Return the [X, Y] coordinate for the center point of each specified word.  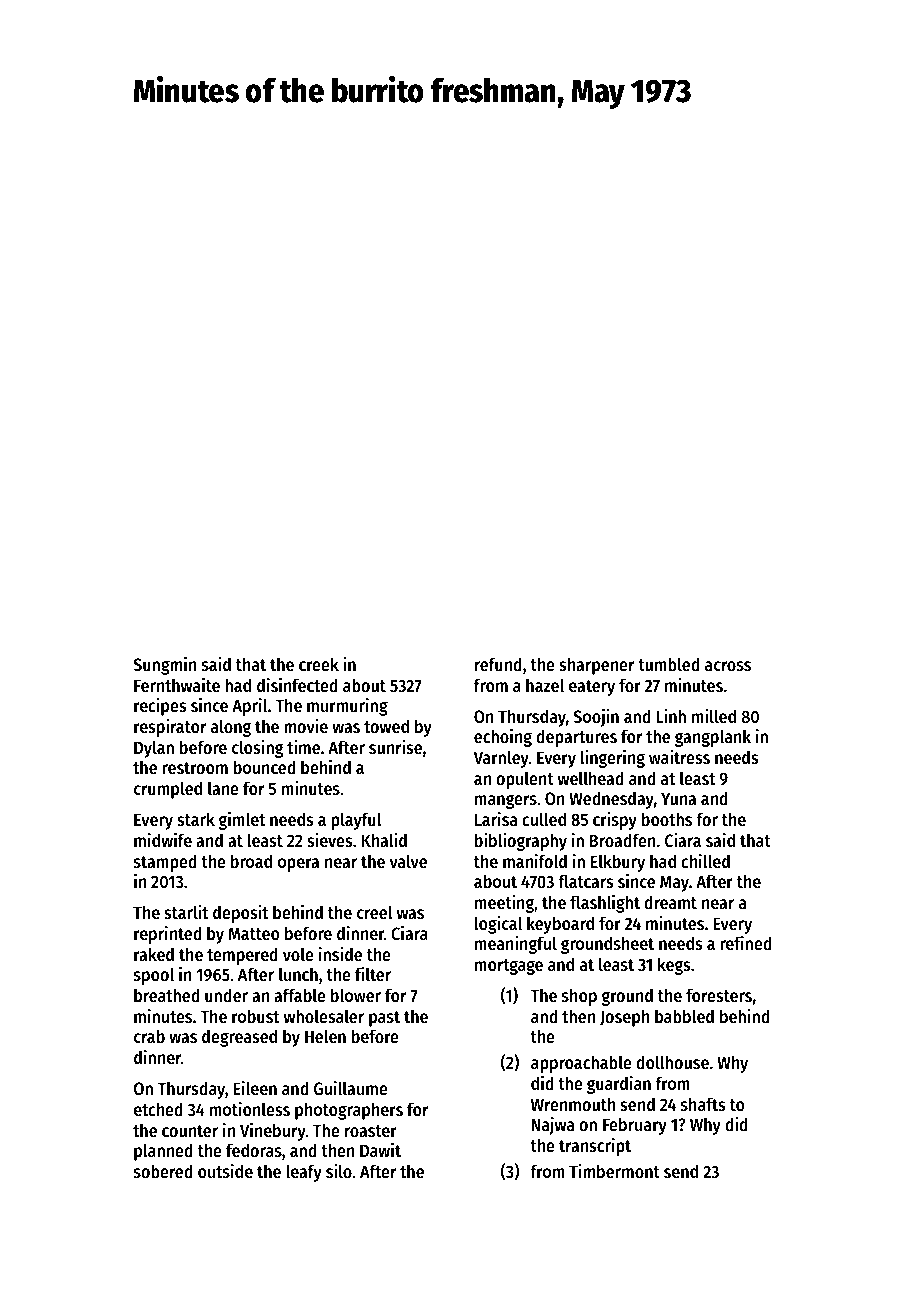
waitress [679, 757]
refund [498, 664]
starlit [186, 912]
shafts [703, 1104]
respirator [170, 728]
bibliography [521, 842]
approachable [581, 1064]
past [384, 1019]
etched [158, 1109]
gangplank [713, 738]
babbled [684, 1016]
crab [149, 1036]
